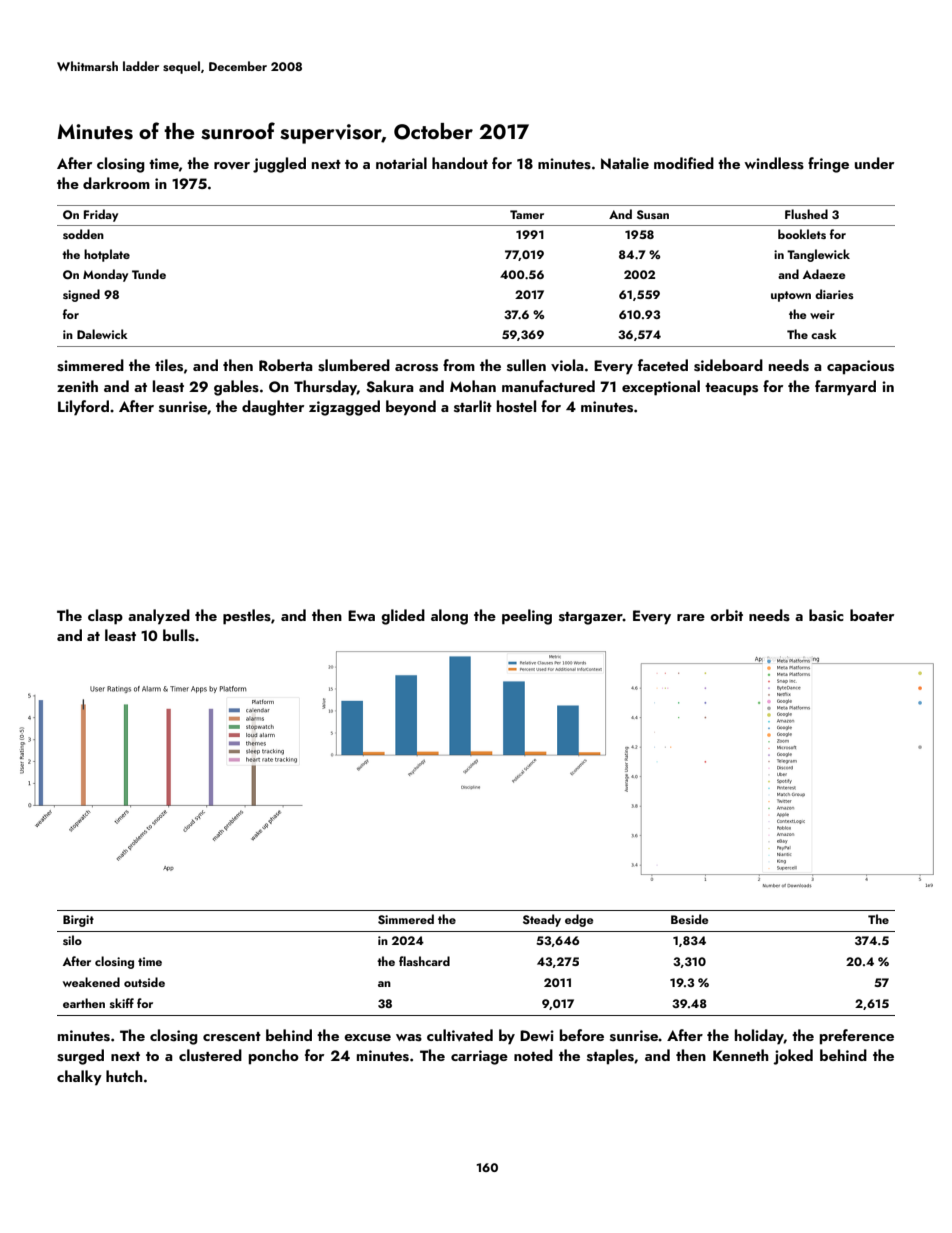 The width and height of the screenshot is (952, 1233). I want to click on Mohan, so click(473, 386).
